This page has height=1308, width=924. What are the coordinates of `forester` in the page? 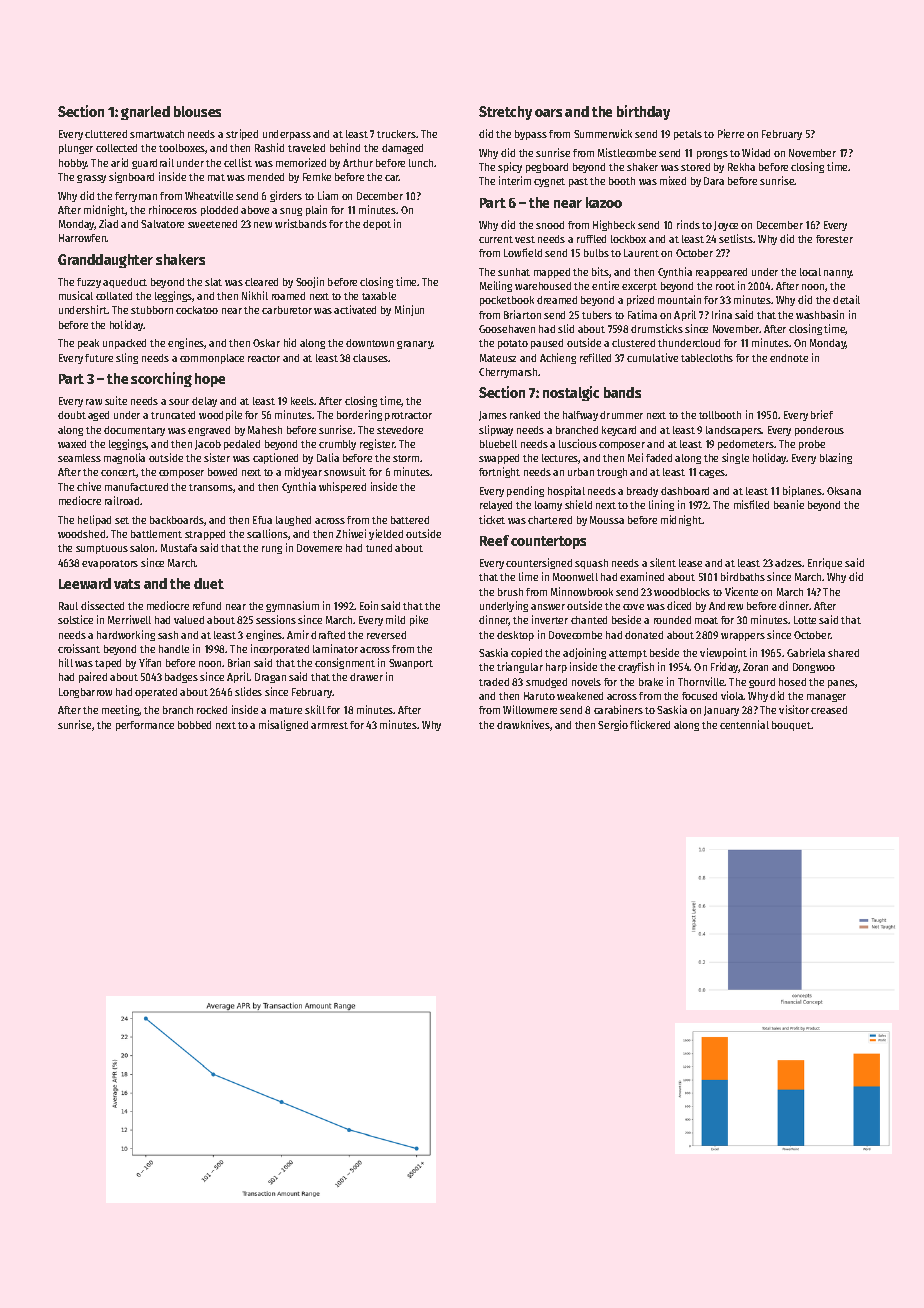 It's located at (834, 239).
